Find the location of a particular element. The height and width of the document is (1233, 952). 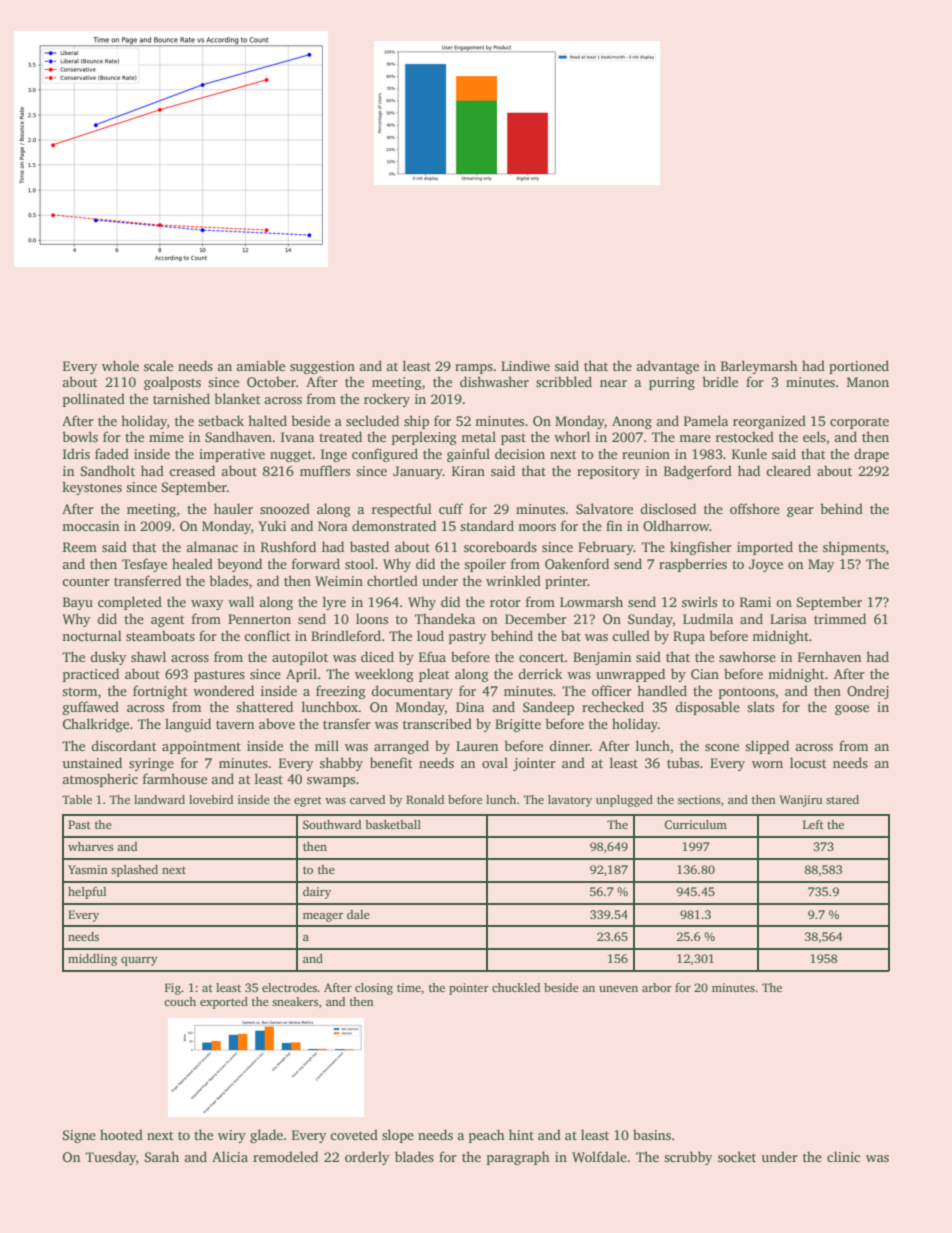

arbor is located at coordinates (657, 987).
